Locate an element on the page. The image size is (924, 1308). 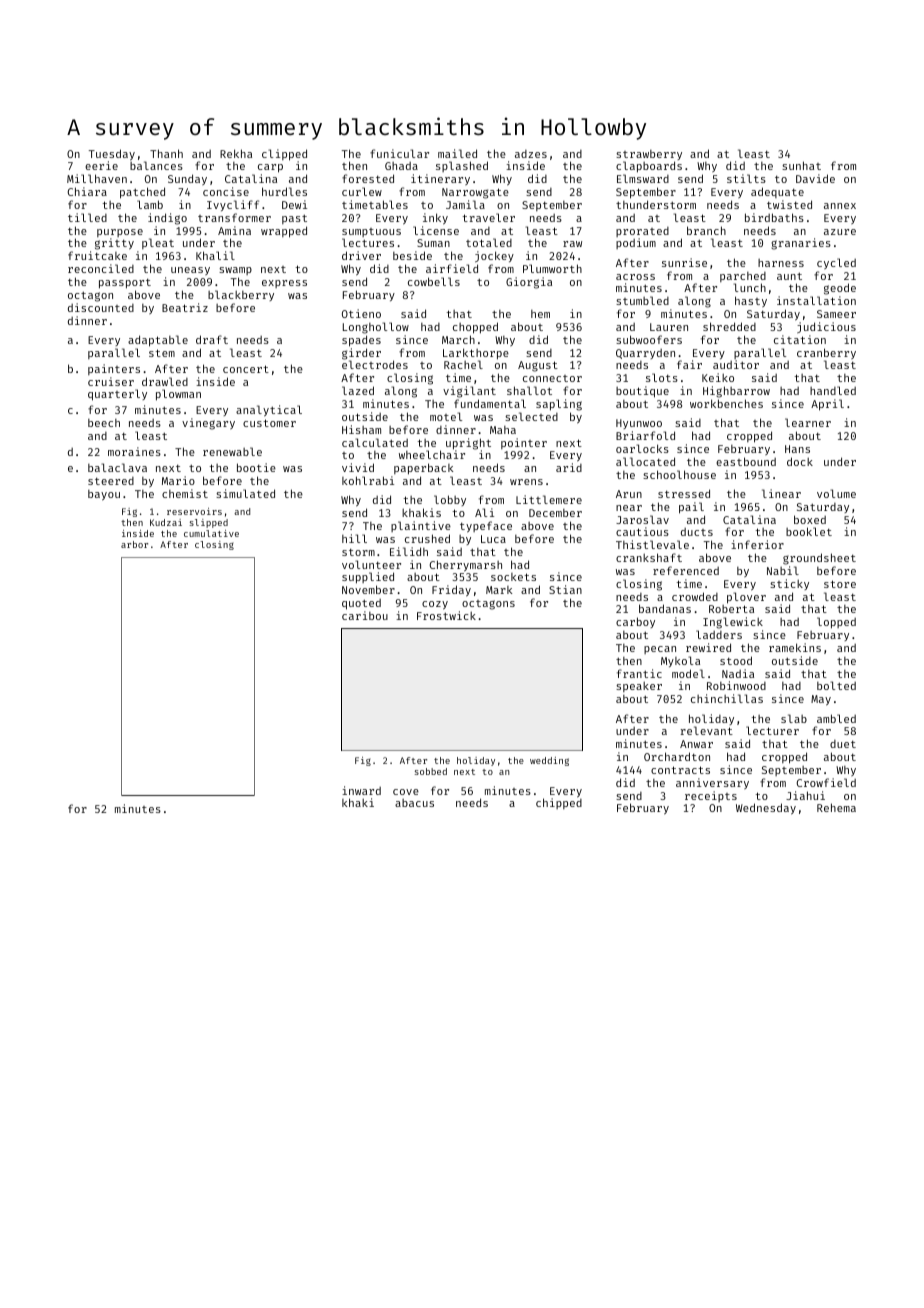
concert is located at coordinates (246, 369).
